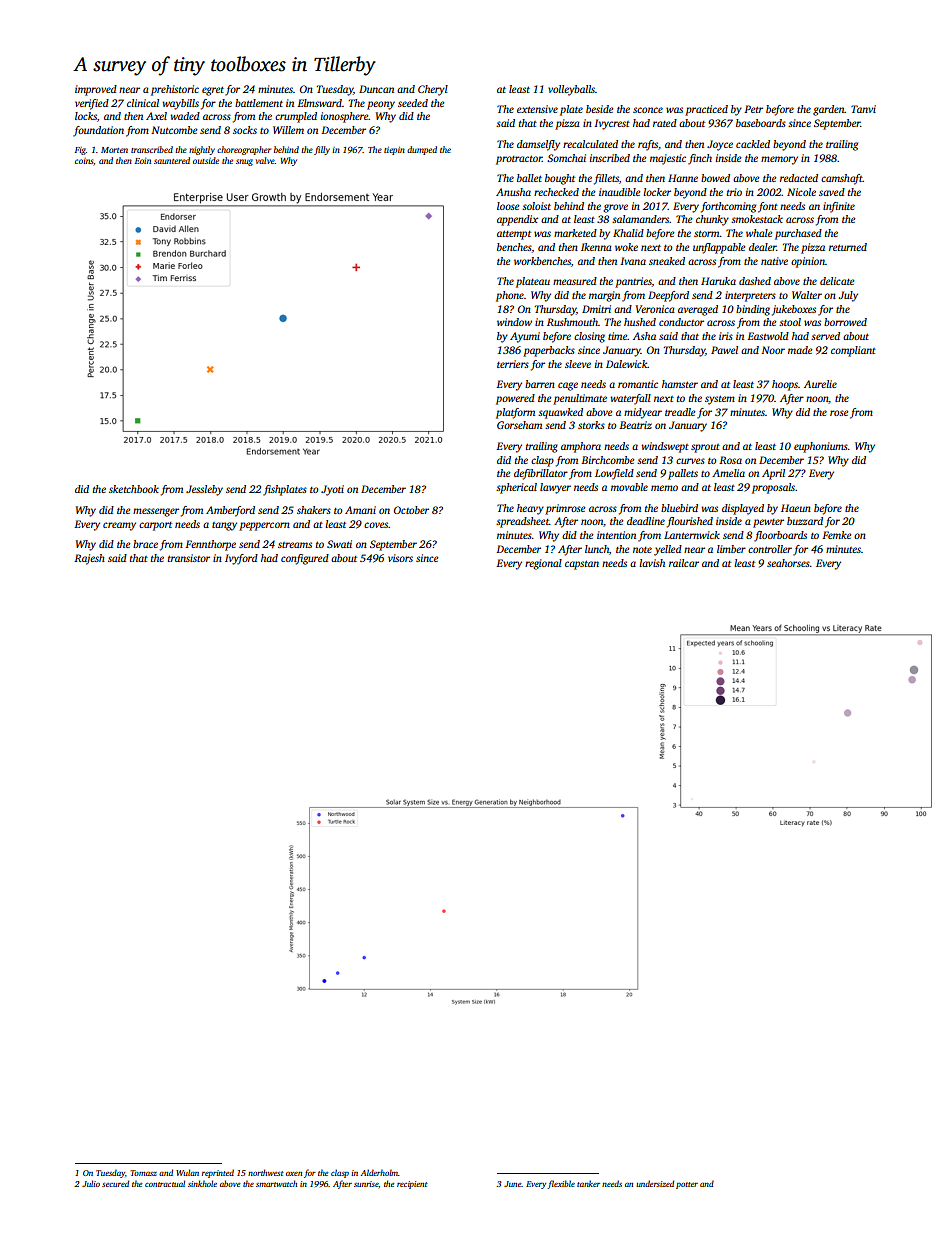  What do you see at coordinates (89, 559) in the document?
I see `Rajesh` at bounding box center [89, 559].
